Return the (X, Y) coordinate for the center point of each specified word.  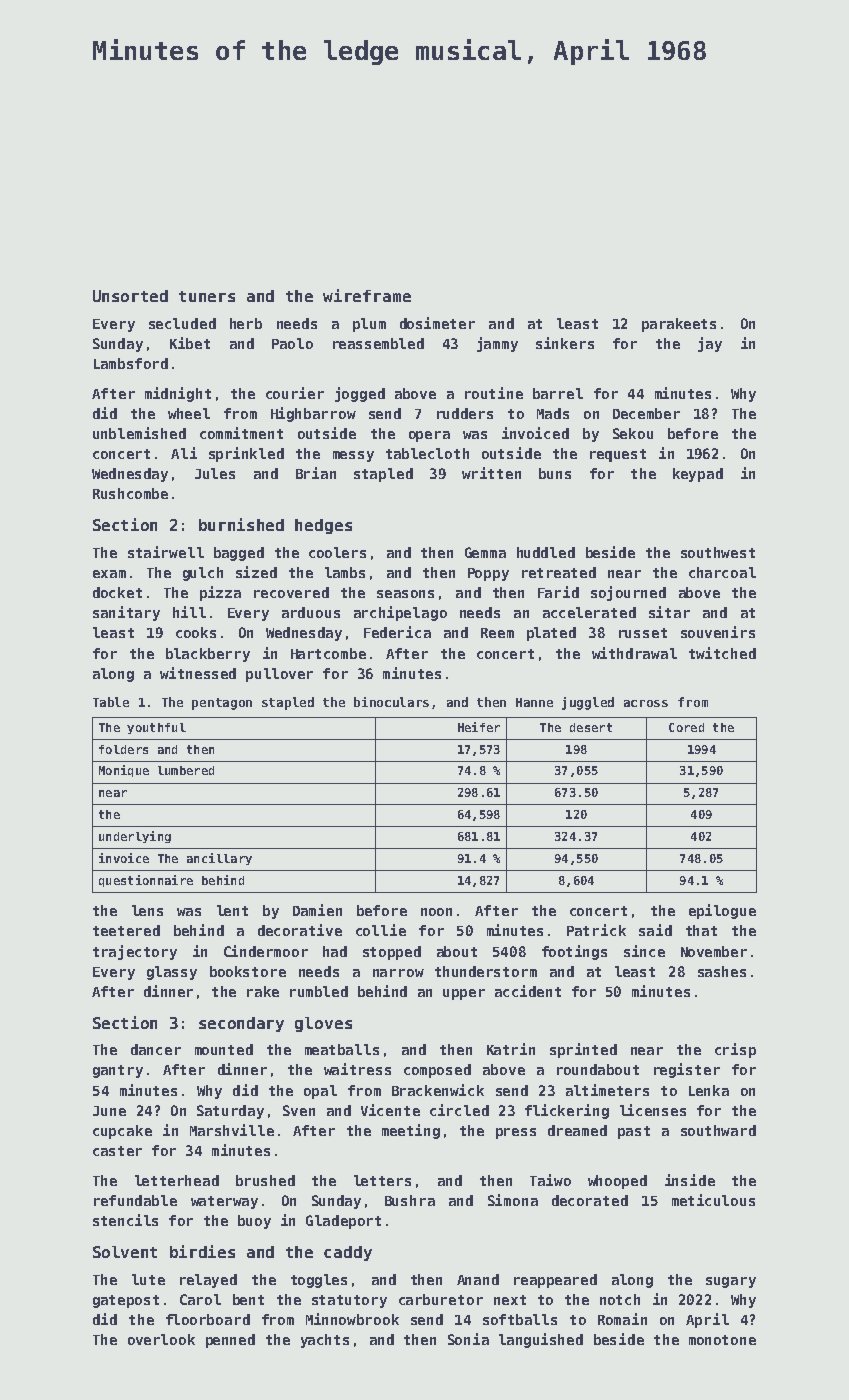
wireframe (367, 295)
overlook (161, 1339)
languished (541, 1340)
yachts (325, 1341)
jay (710, 344)
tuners (207, 296)
